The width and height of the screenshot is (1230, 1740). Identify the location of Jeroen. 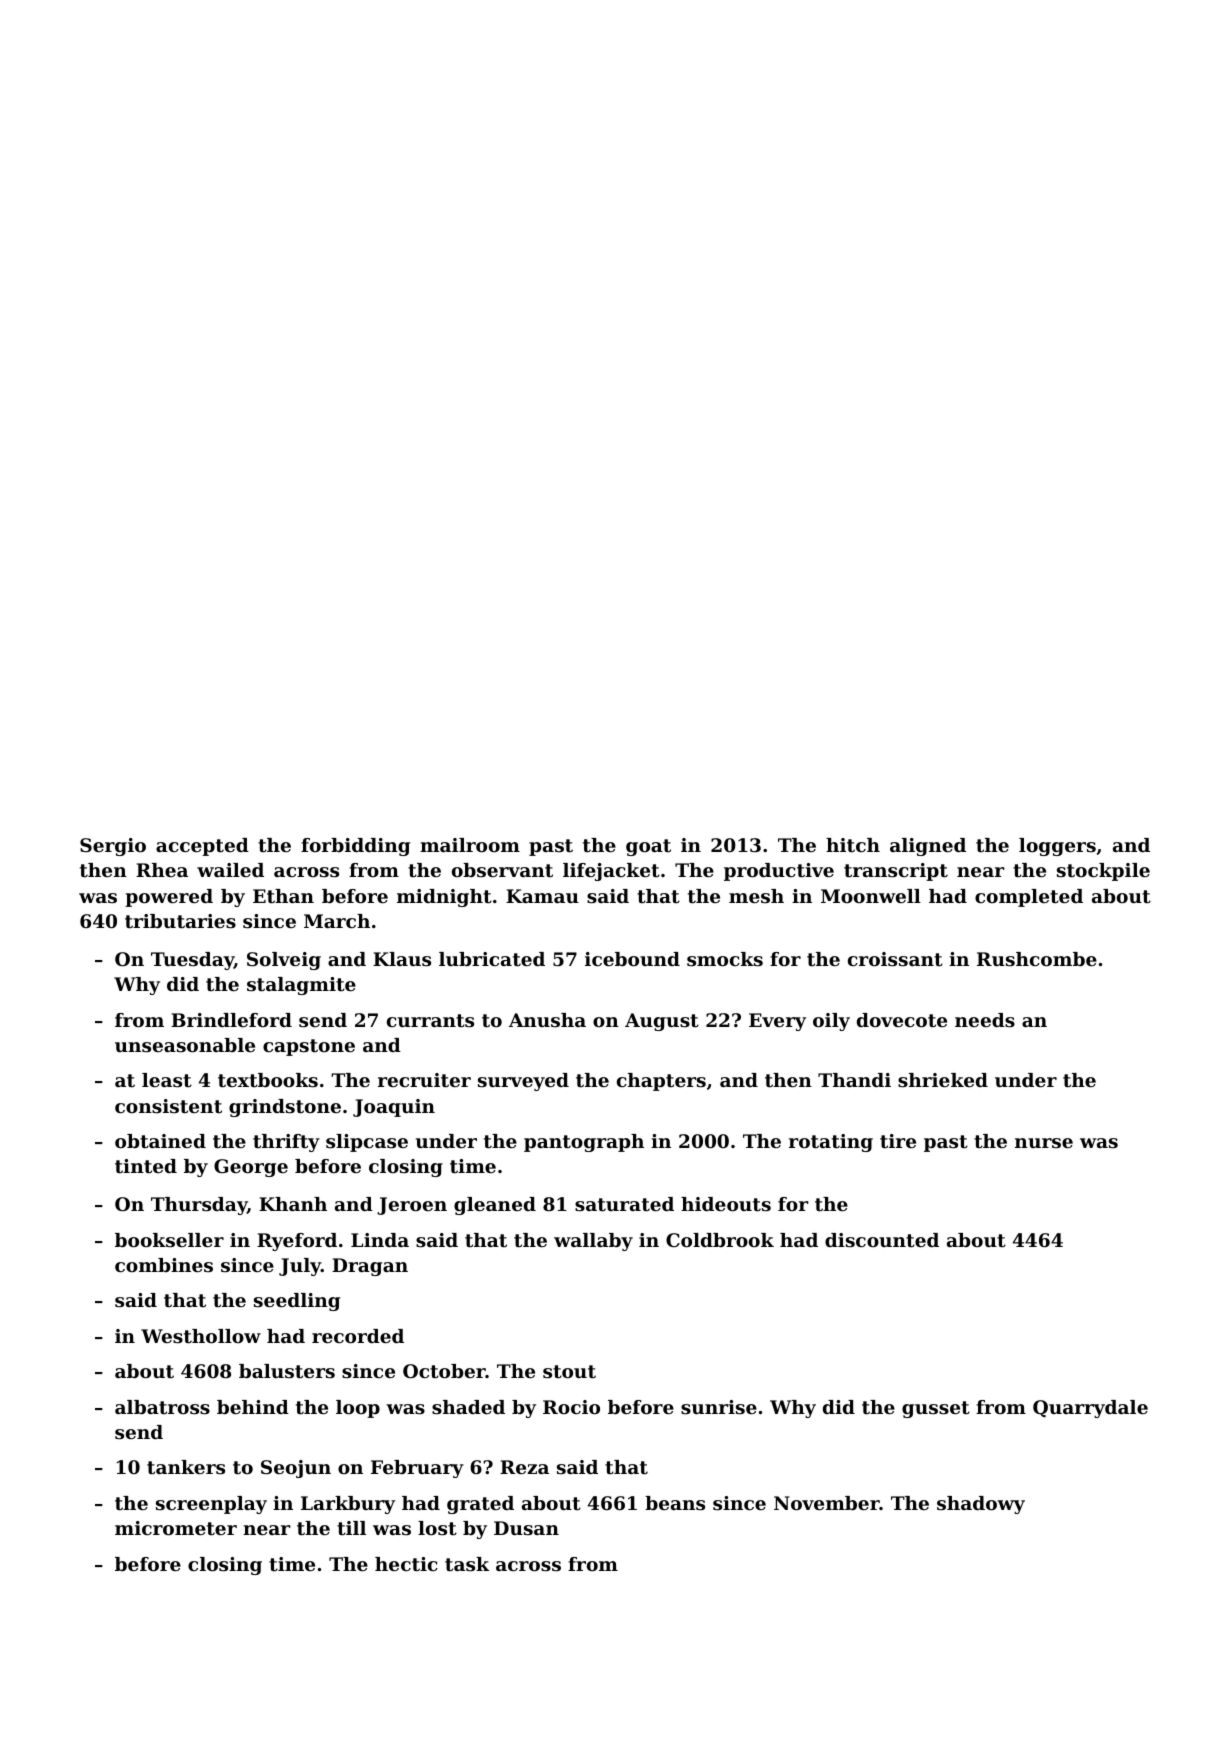
(412, 1206).
